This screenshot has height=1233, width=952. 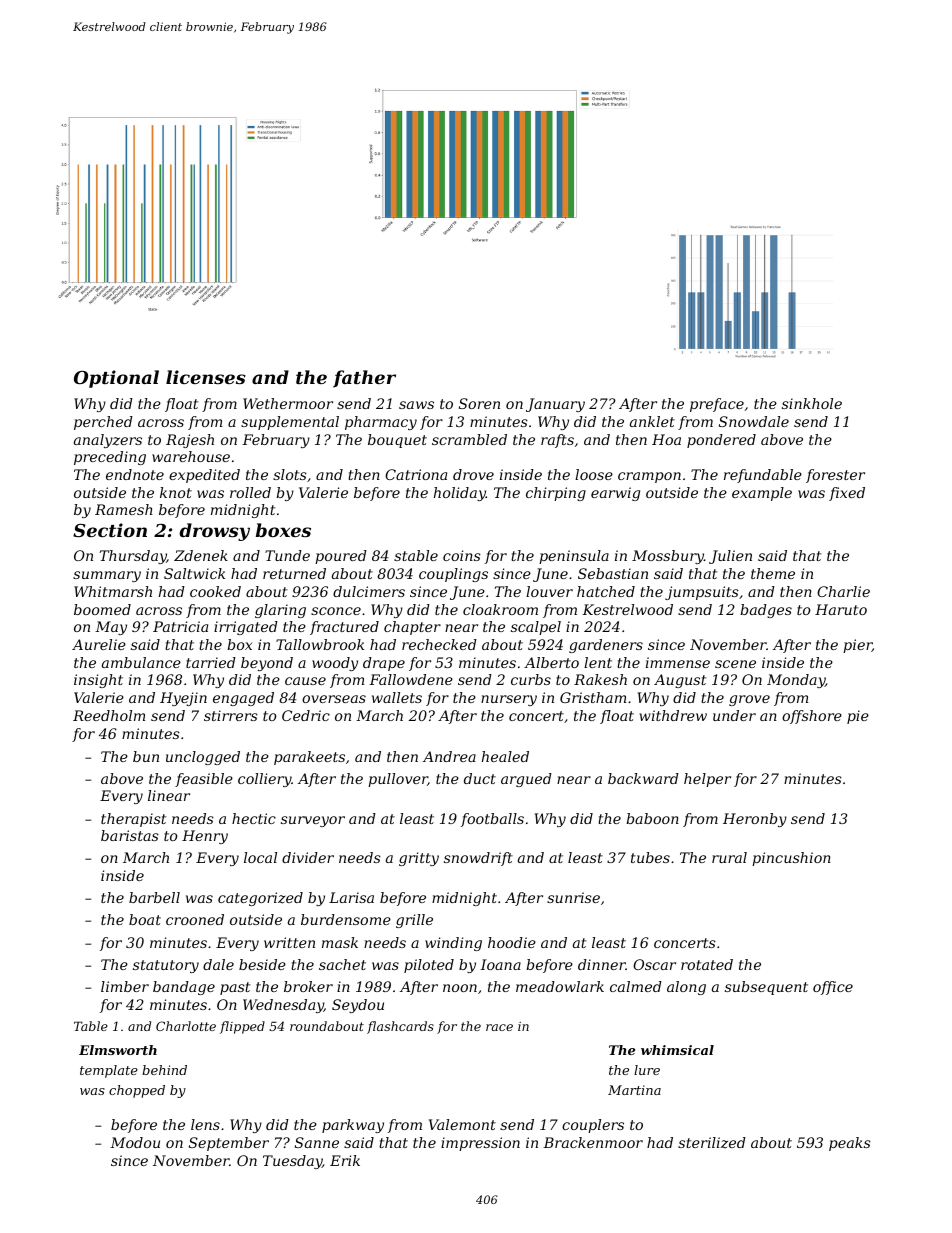 I want to click on dulcimers, so click(x=369, y=591).
